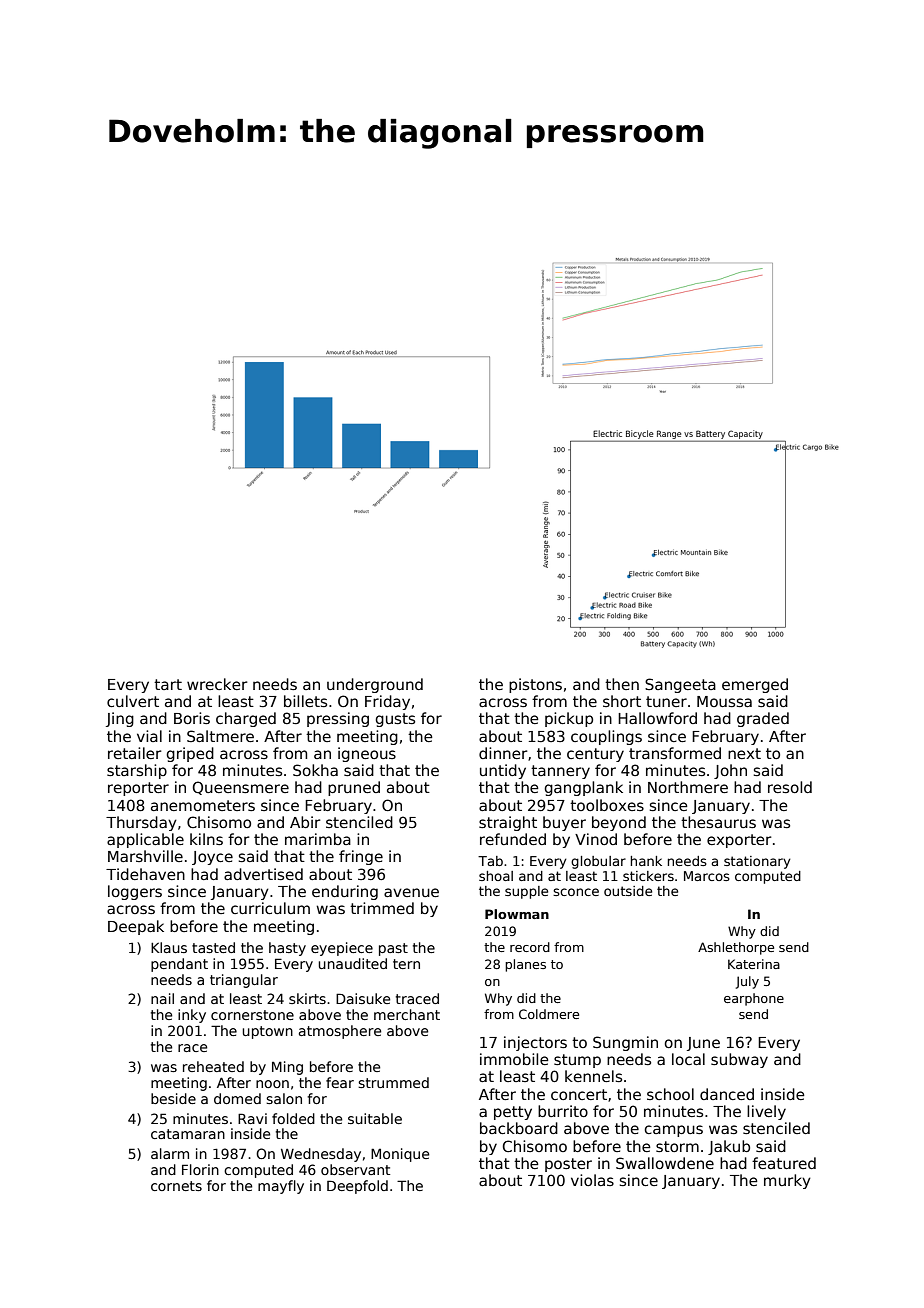 The height and width of the screenshot is (1308, 924). Describe the element at coordinates (287, 949) in the screenshot. I see `hasty` at that location.
